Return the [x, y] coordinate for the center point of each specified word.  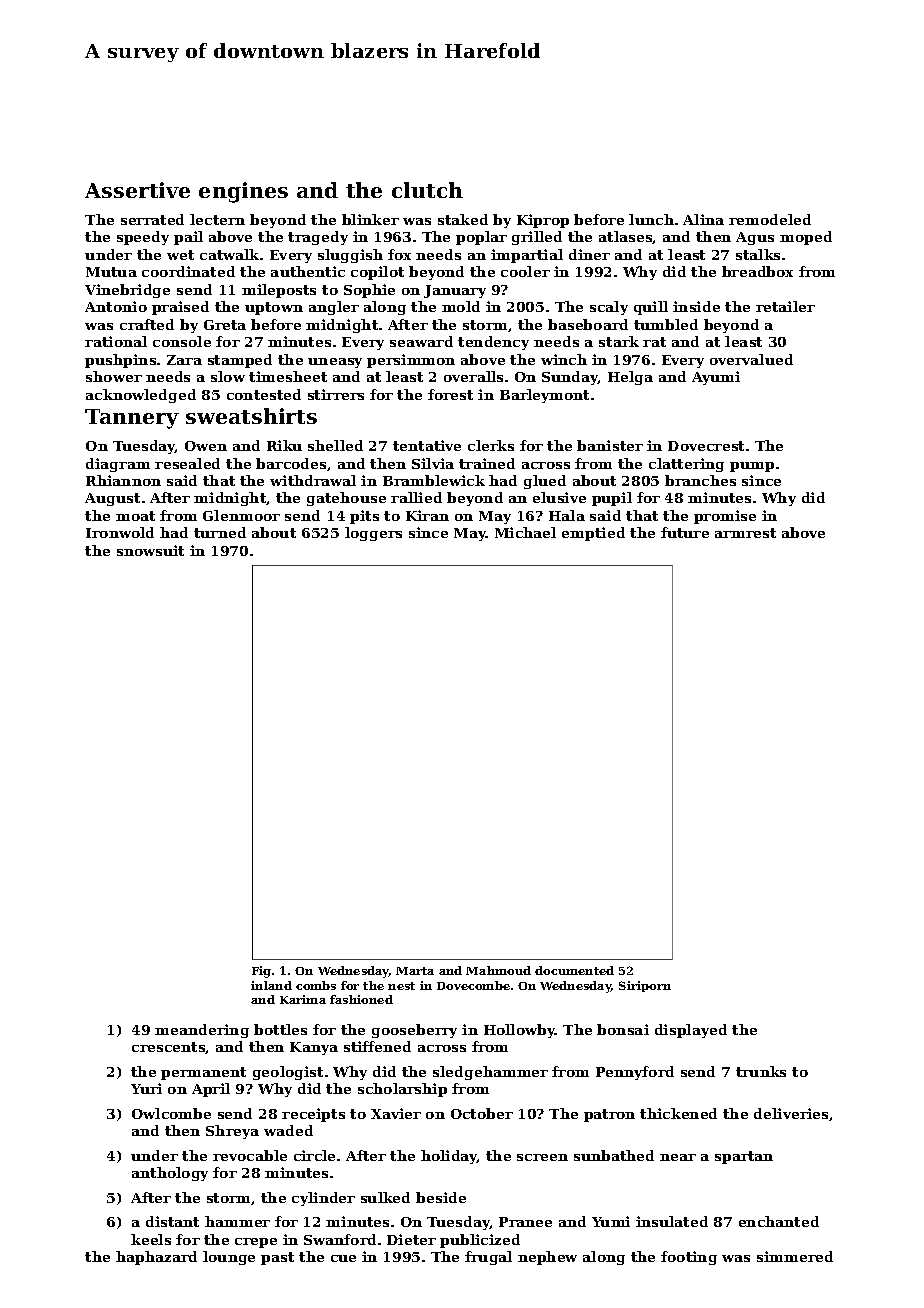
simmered [795, 1256]
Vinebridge [127, 291]
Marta [415, 971]
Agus [755, 238]
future [685, 532]
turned [220, 532]
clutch [427, 190]
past [277, 1258]
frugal [488, 1258]
